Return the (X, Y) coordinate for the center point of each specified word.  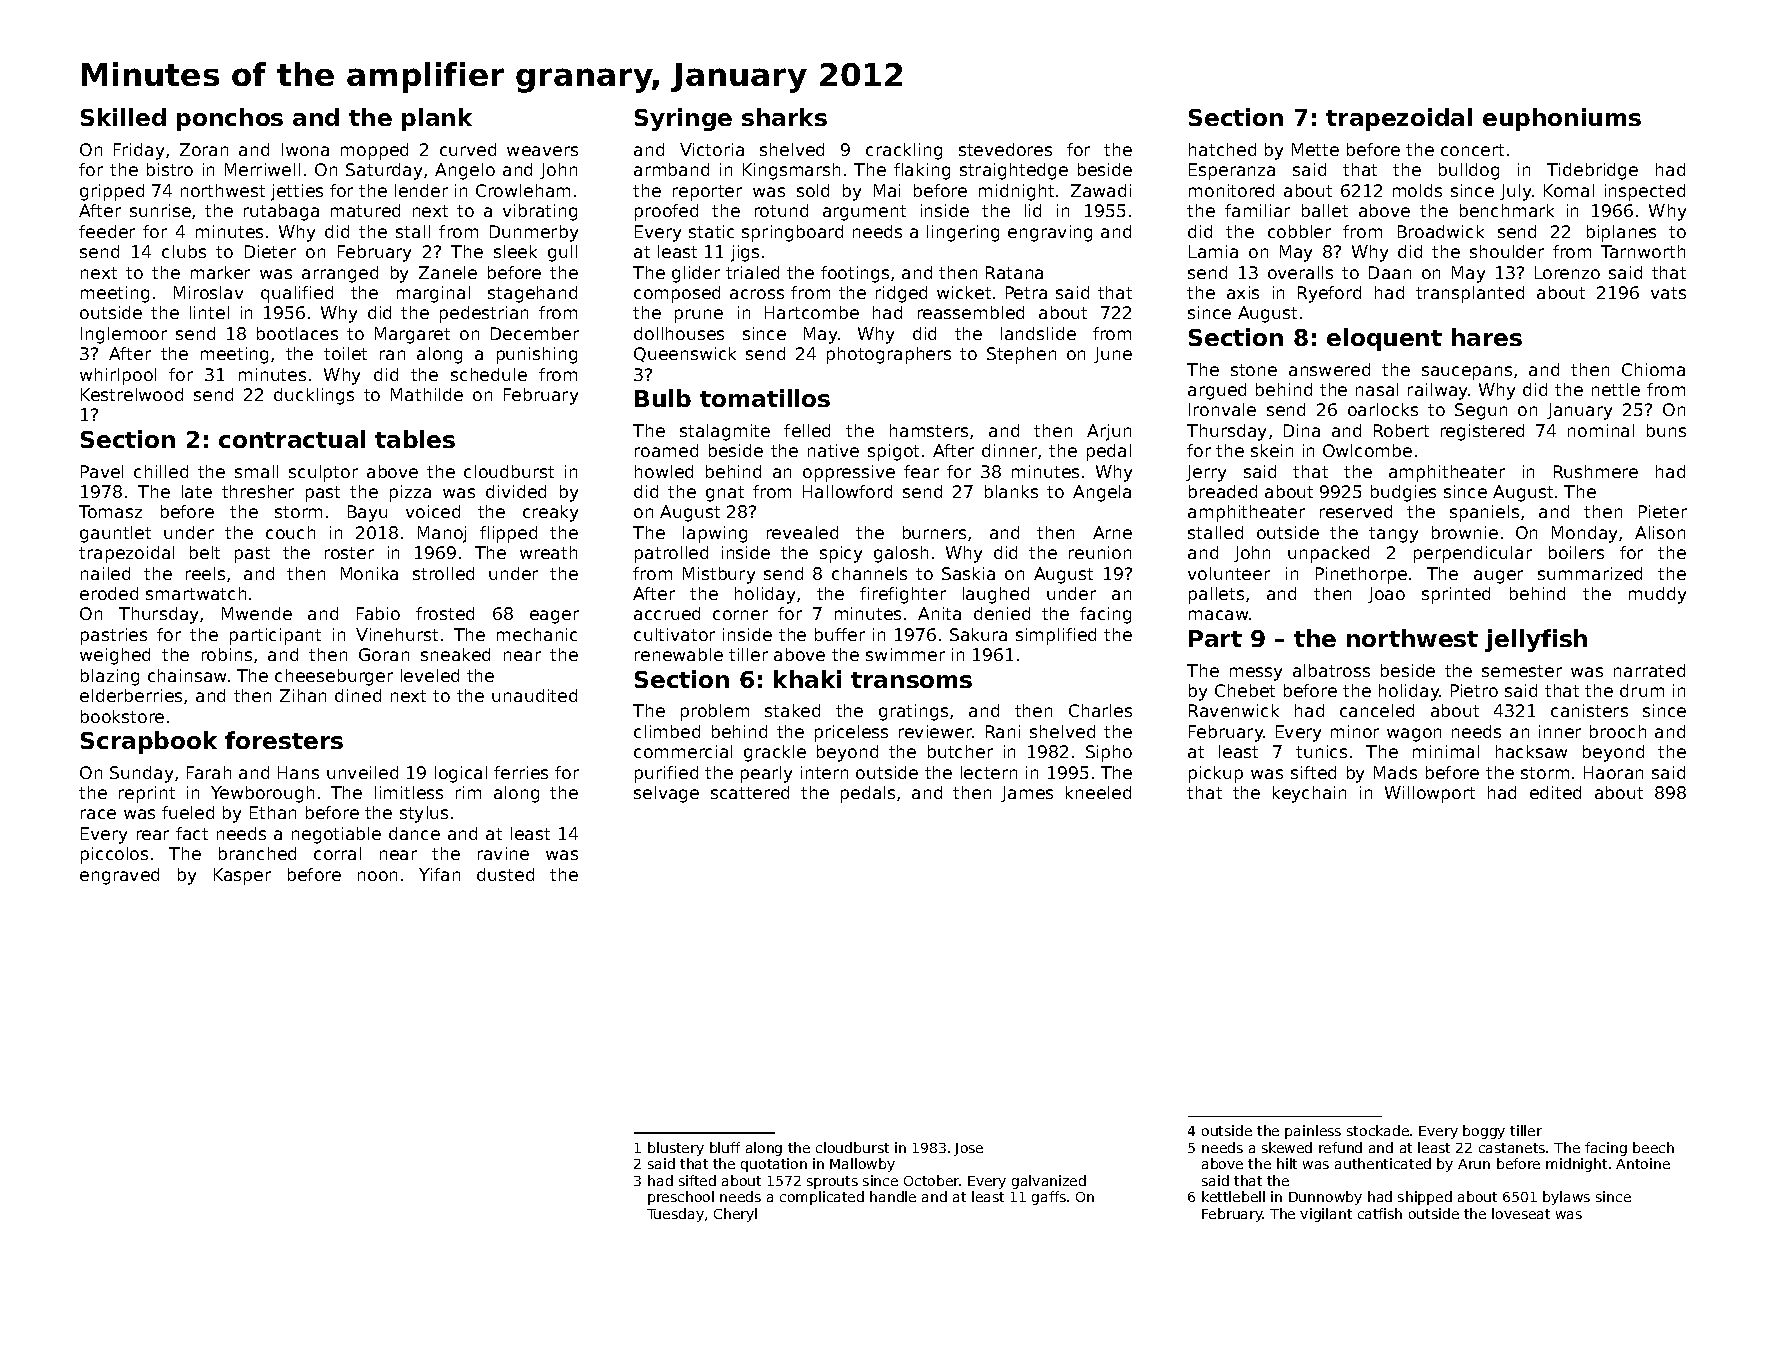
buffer (840, 634)
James (1027, 794)
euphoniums (1562, 119)
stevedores (1005, 149)
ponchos (230, 119)
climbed (667, 731)
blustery (676, 1149)
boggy (1484, 1132)
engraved (119, 876)
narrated (1649, 670)
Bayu (367, 513)
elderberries (131, 695)
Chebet (1245, 690)
